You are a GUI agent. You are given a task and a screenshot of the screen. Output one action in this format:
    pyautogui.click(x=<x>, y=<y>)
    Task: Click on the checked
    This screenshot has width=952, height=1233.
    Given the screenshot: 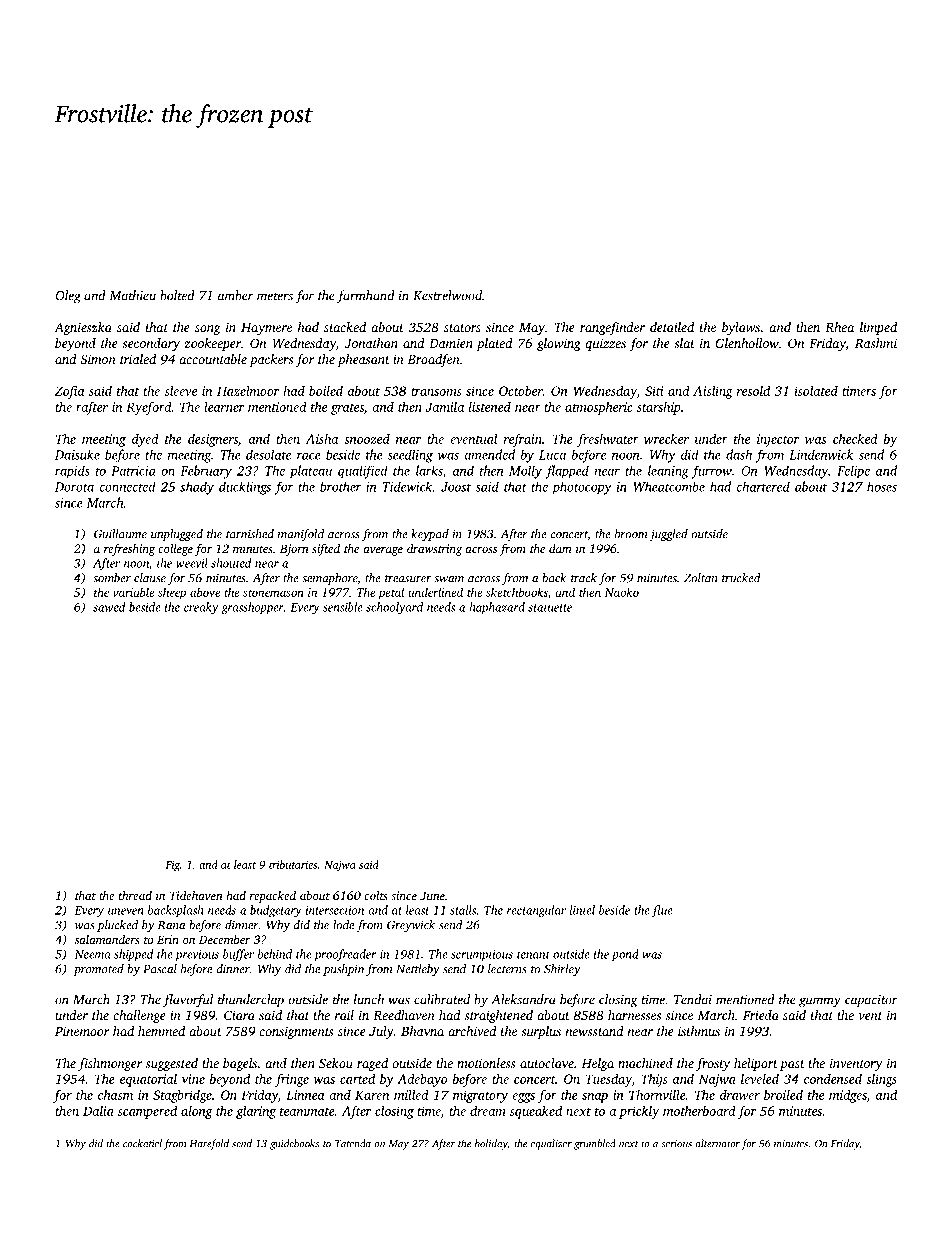 What is the action you would take?
    pyautogui.click(x=855, y=438)
